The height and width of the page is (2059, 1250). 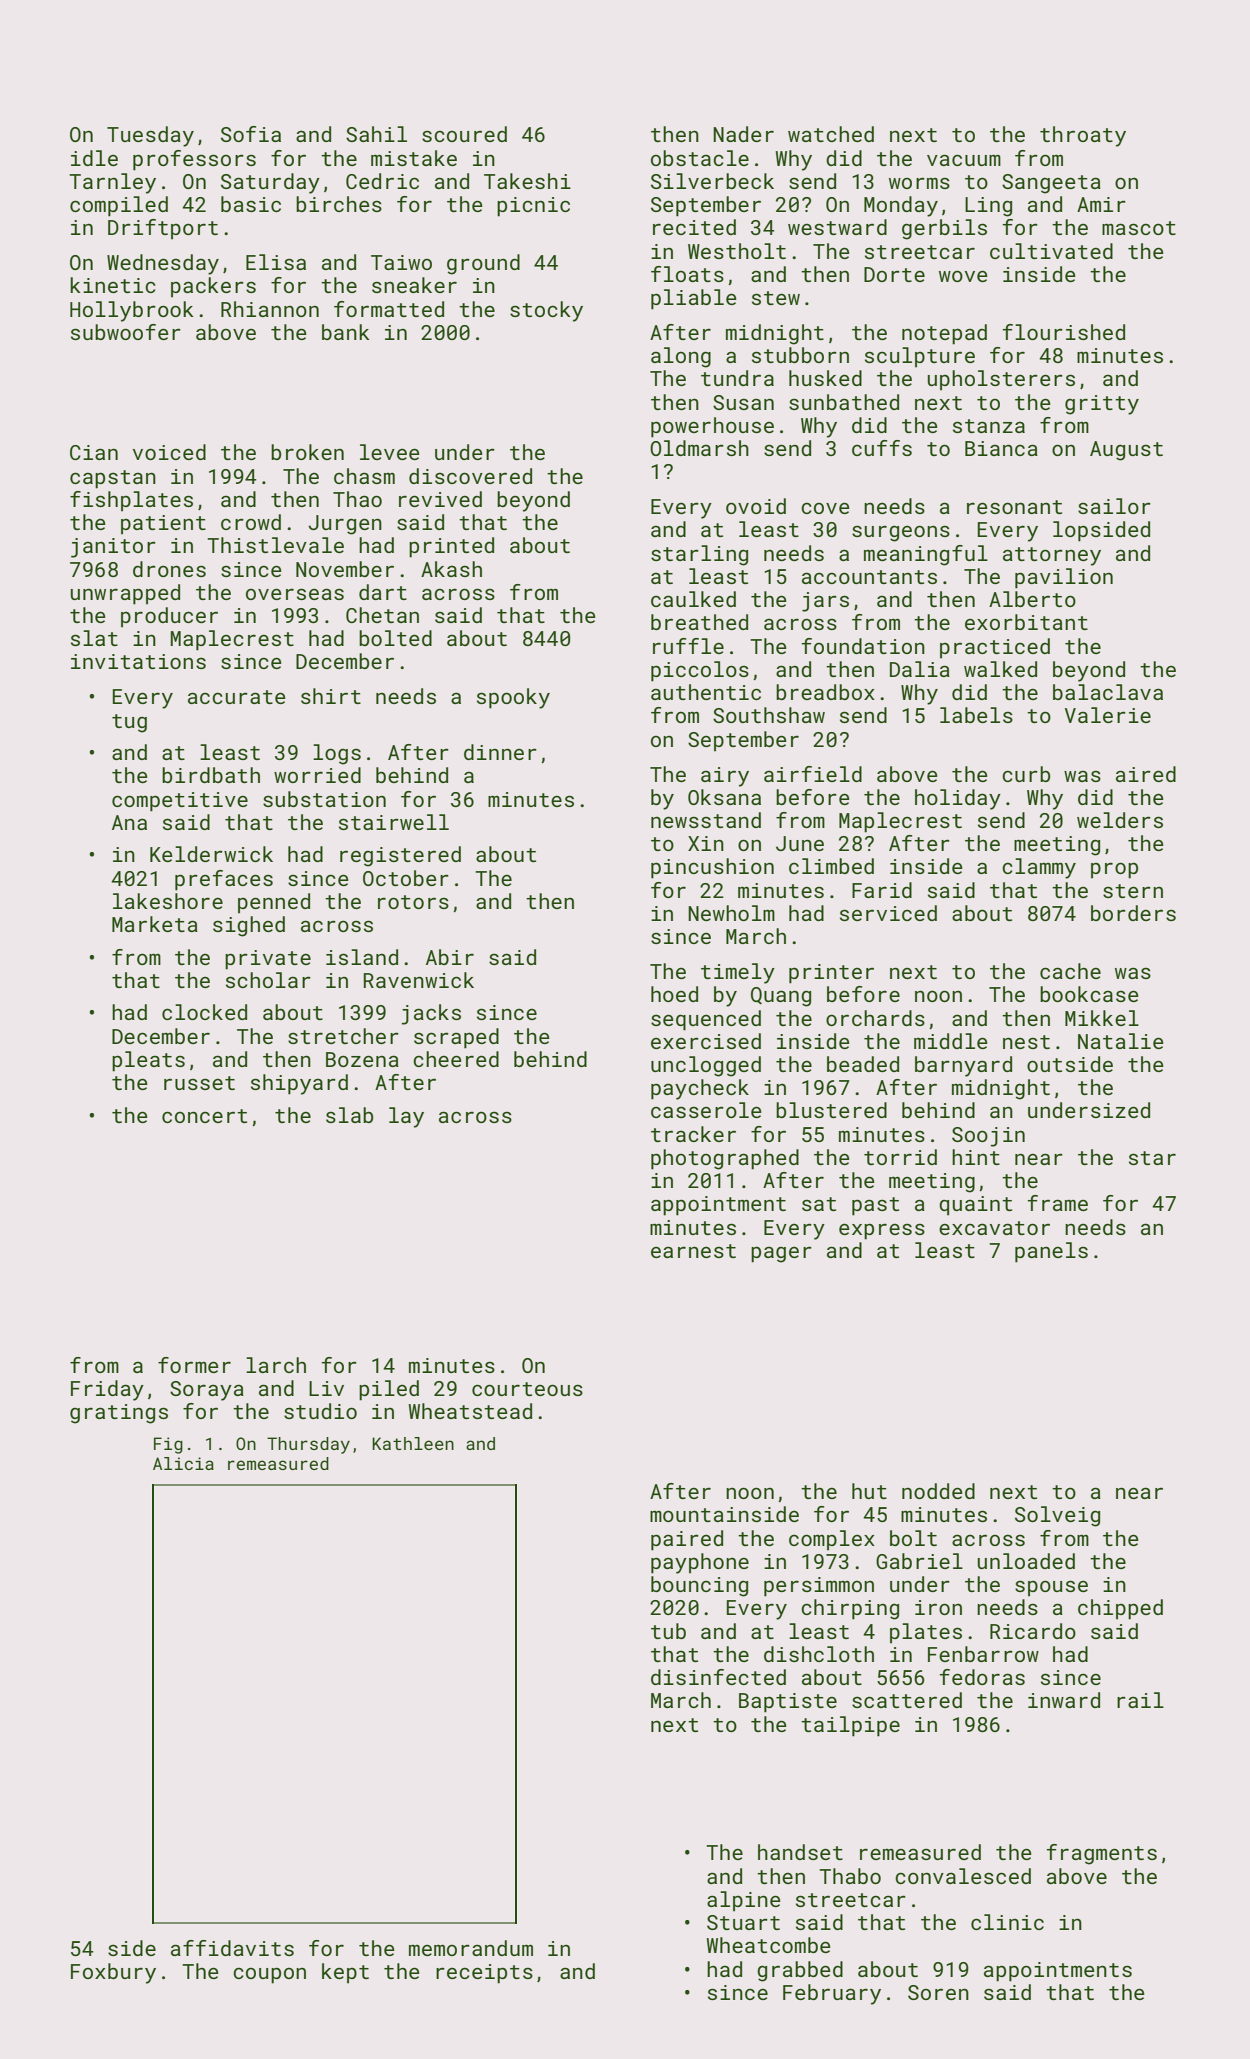 I want to click on Abir, so click(x=450, y=957).
